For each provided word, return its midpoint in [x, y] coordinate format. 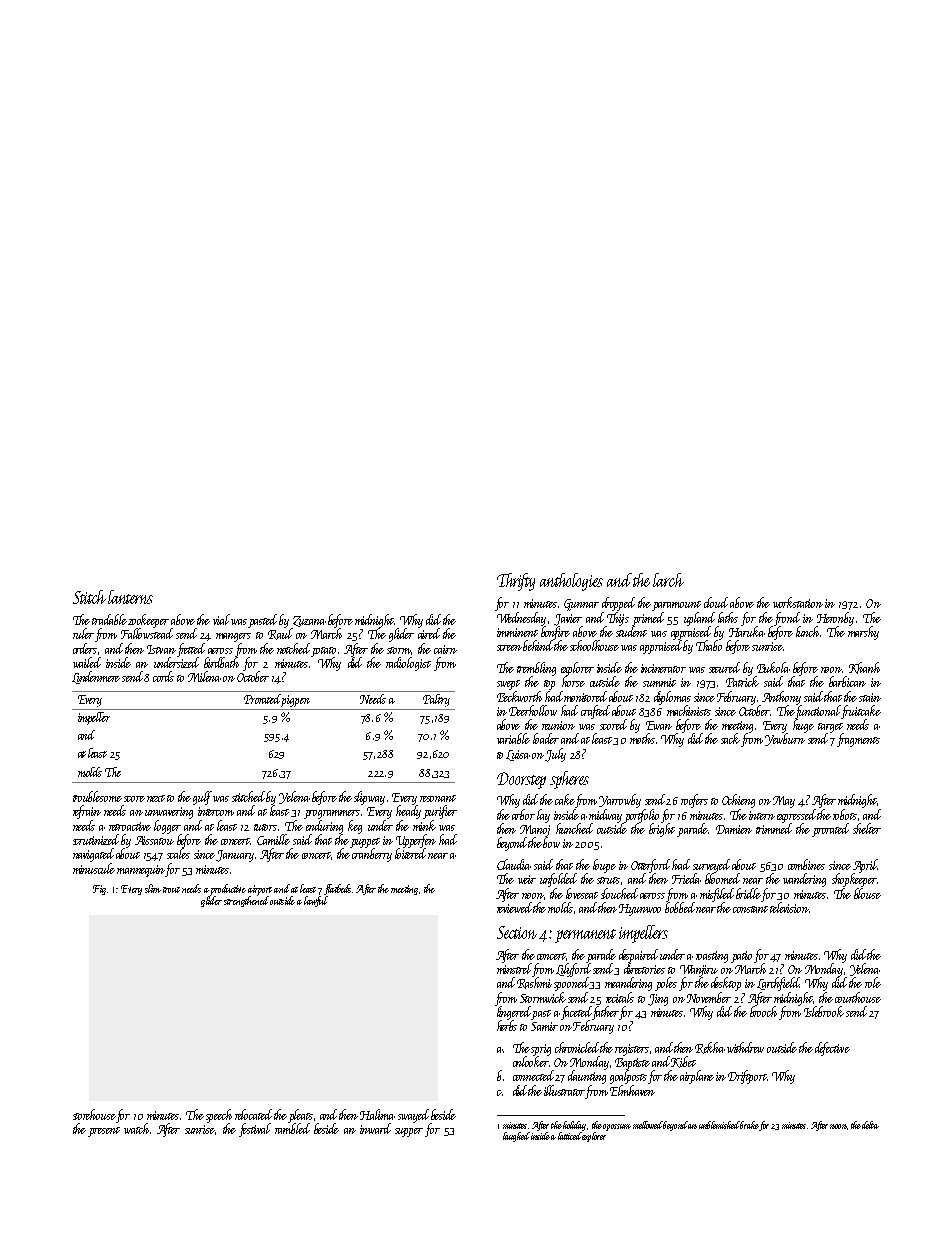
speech [219, 1116]
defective [832, 1049]
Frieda [686, 878]
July [555, 755]
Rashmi [534, 983]
